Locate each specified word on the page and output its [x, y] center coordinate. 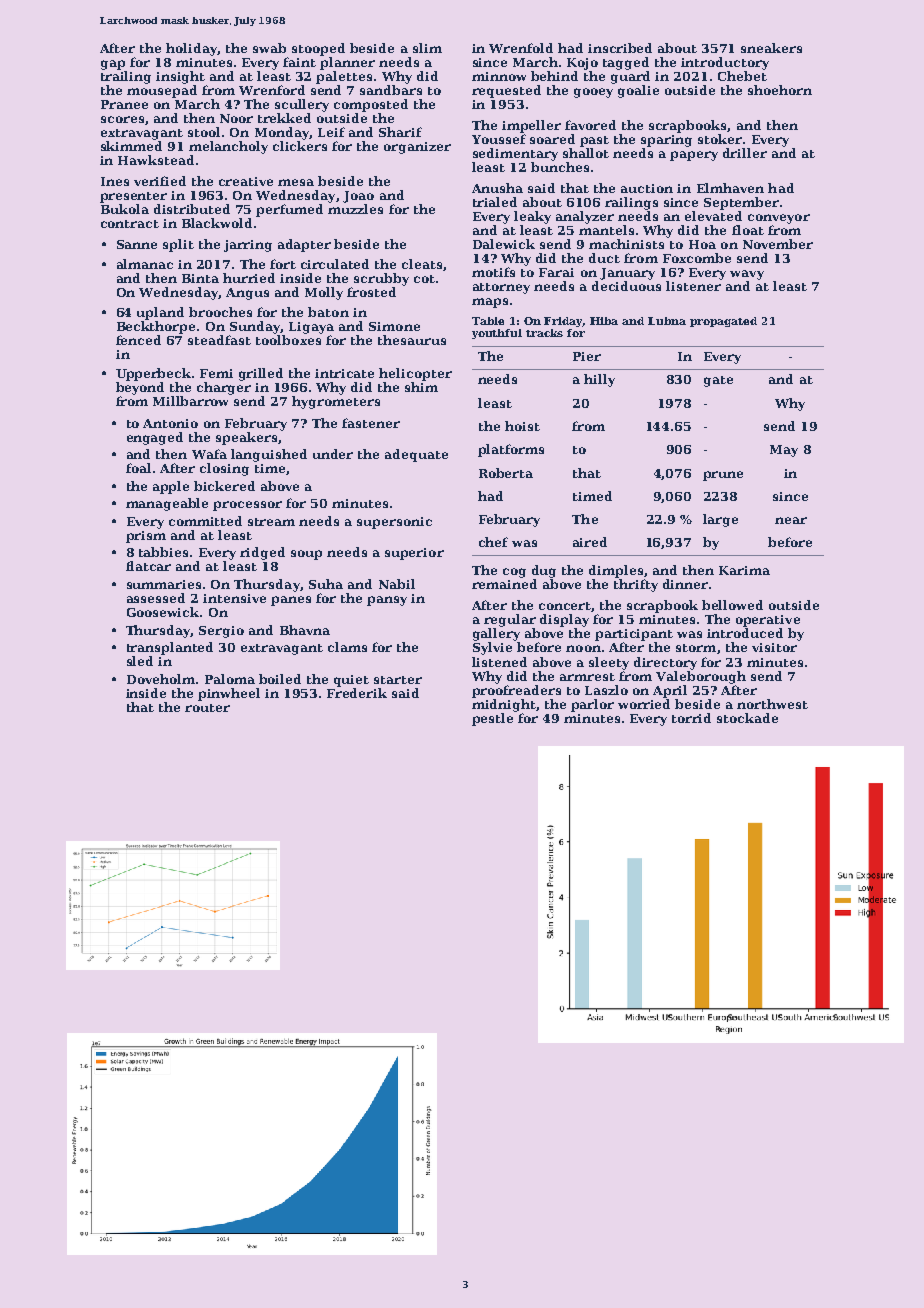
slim [427, 48]
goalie [638, 91]
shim [421, 387]
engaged [155, 438]
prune [723, 476]
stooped [318, 49]
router [207, 708]
